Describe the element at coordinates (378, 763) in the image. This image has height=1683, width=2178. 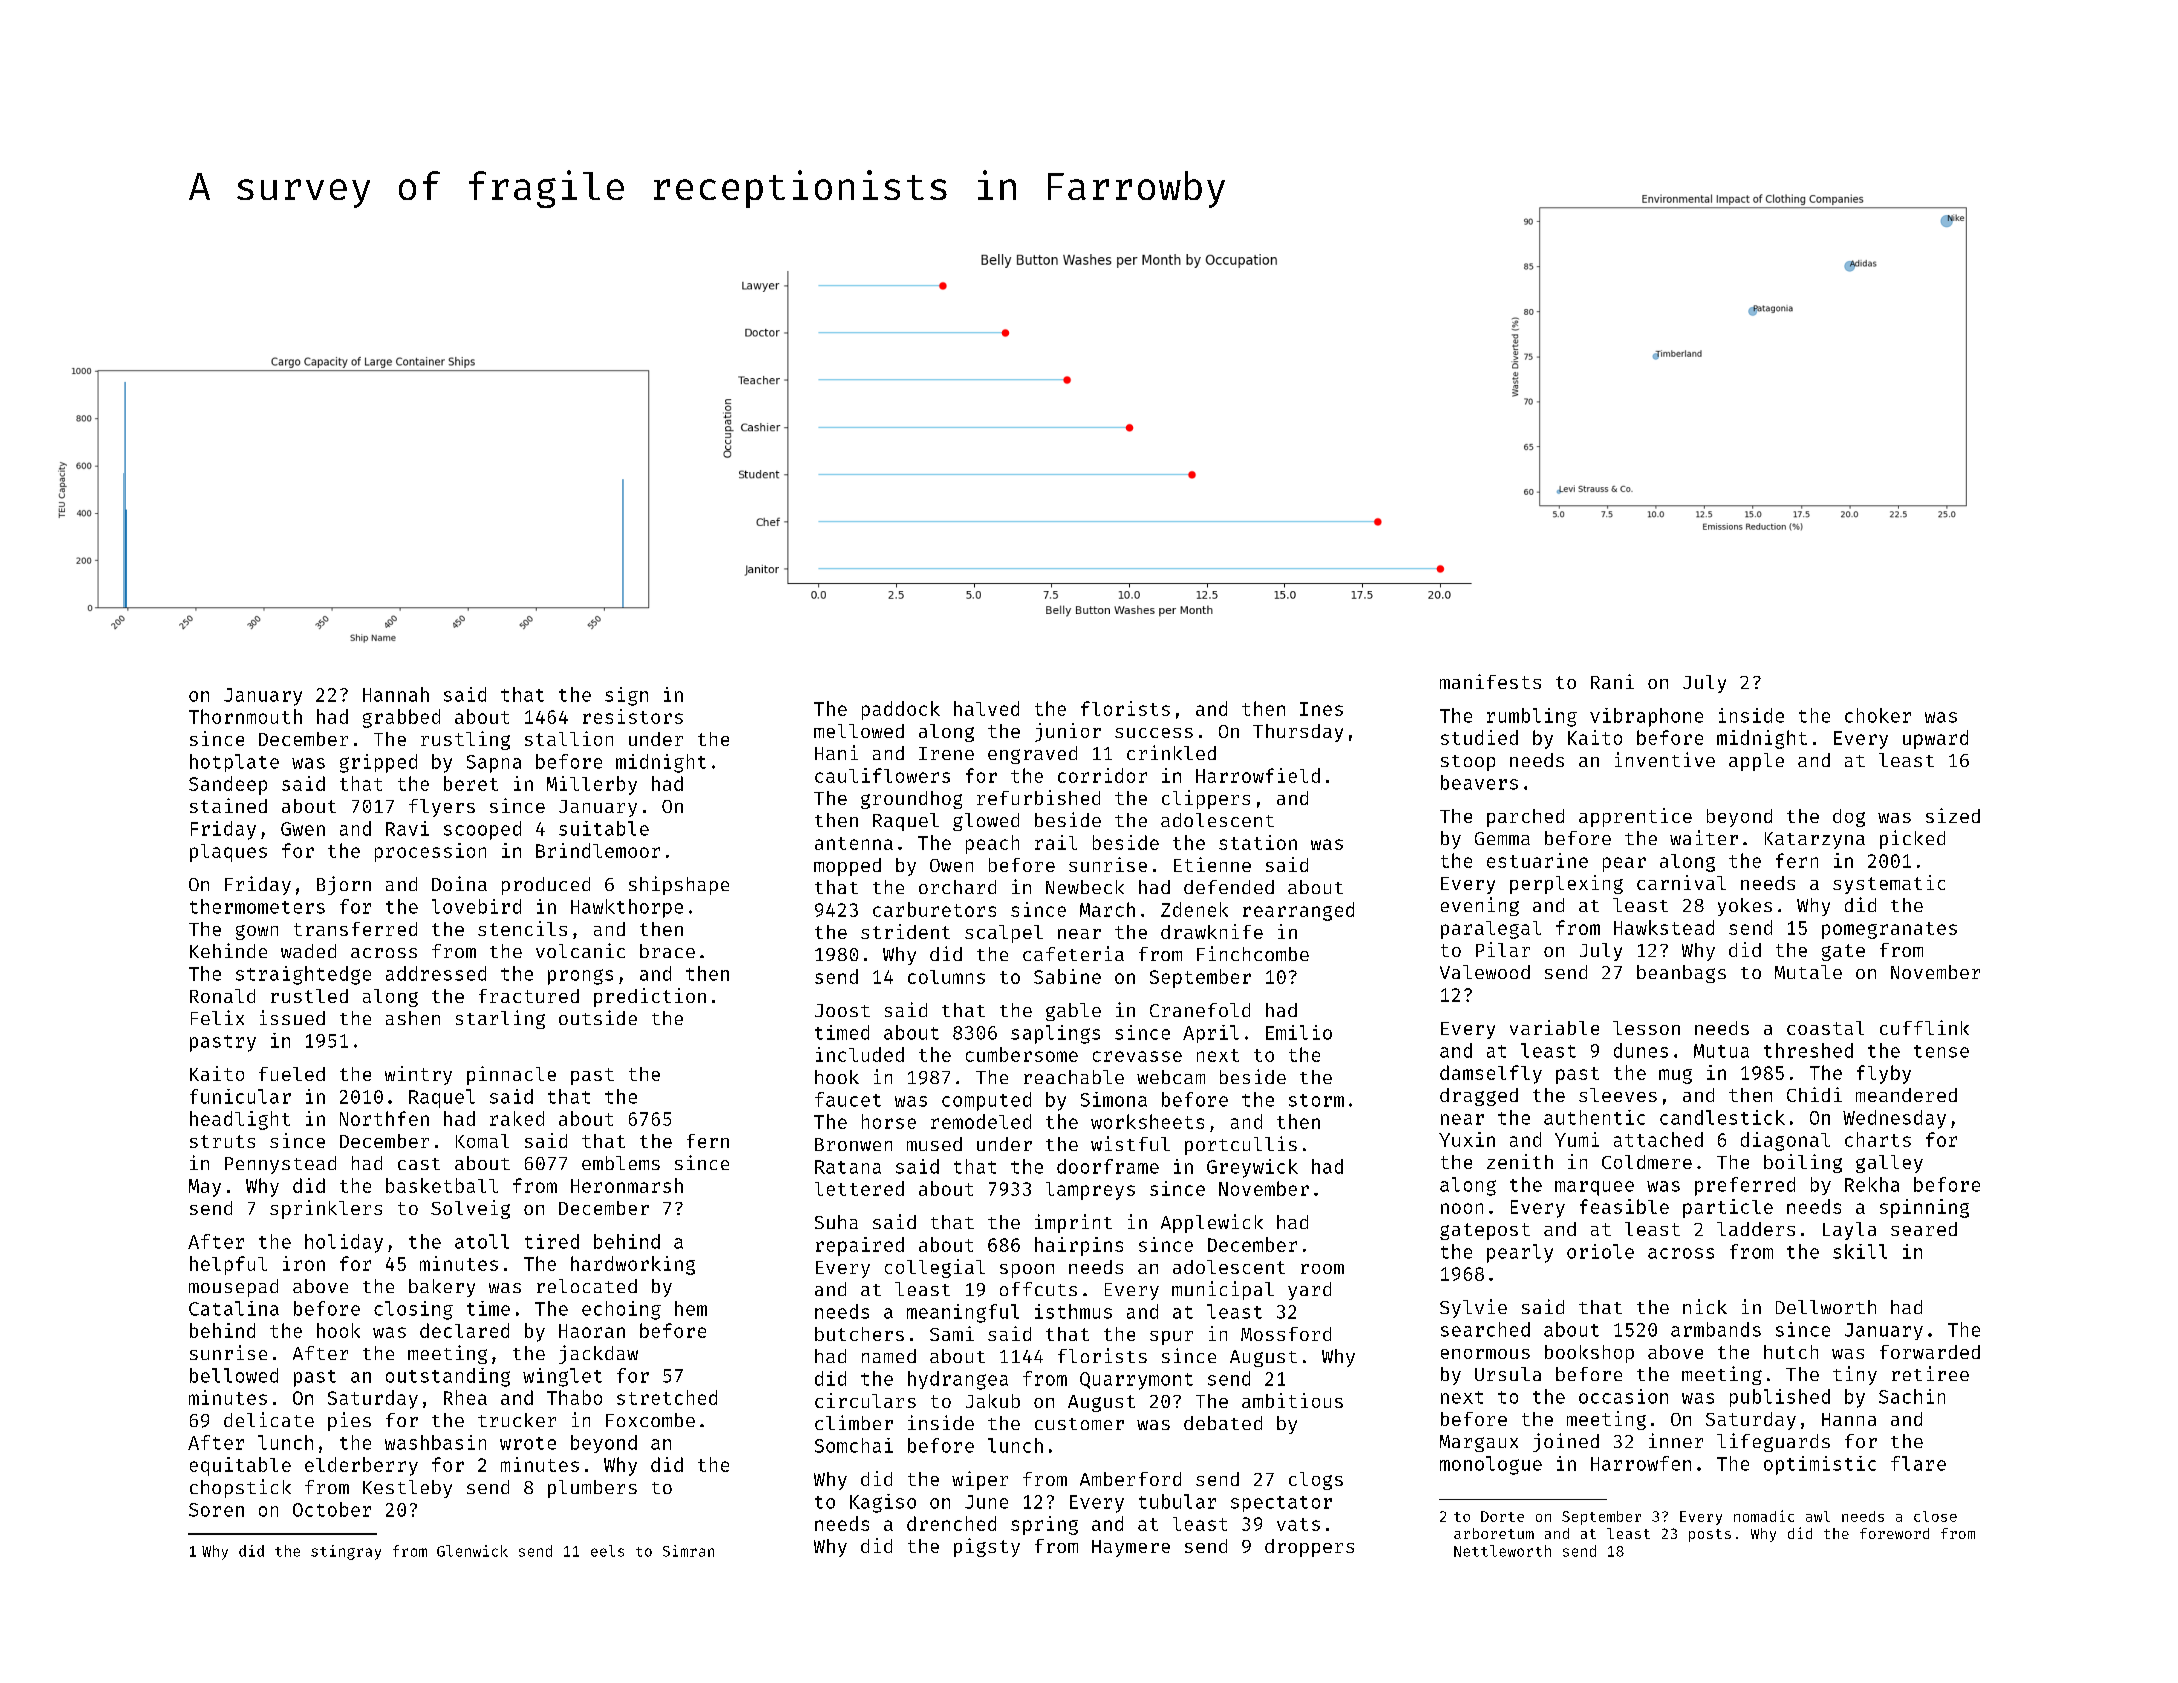
I see `gripped` at that location.
